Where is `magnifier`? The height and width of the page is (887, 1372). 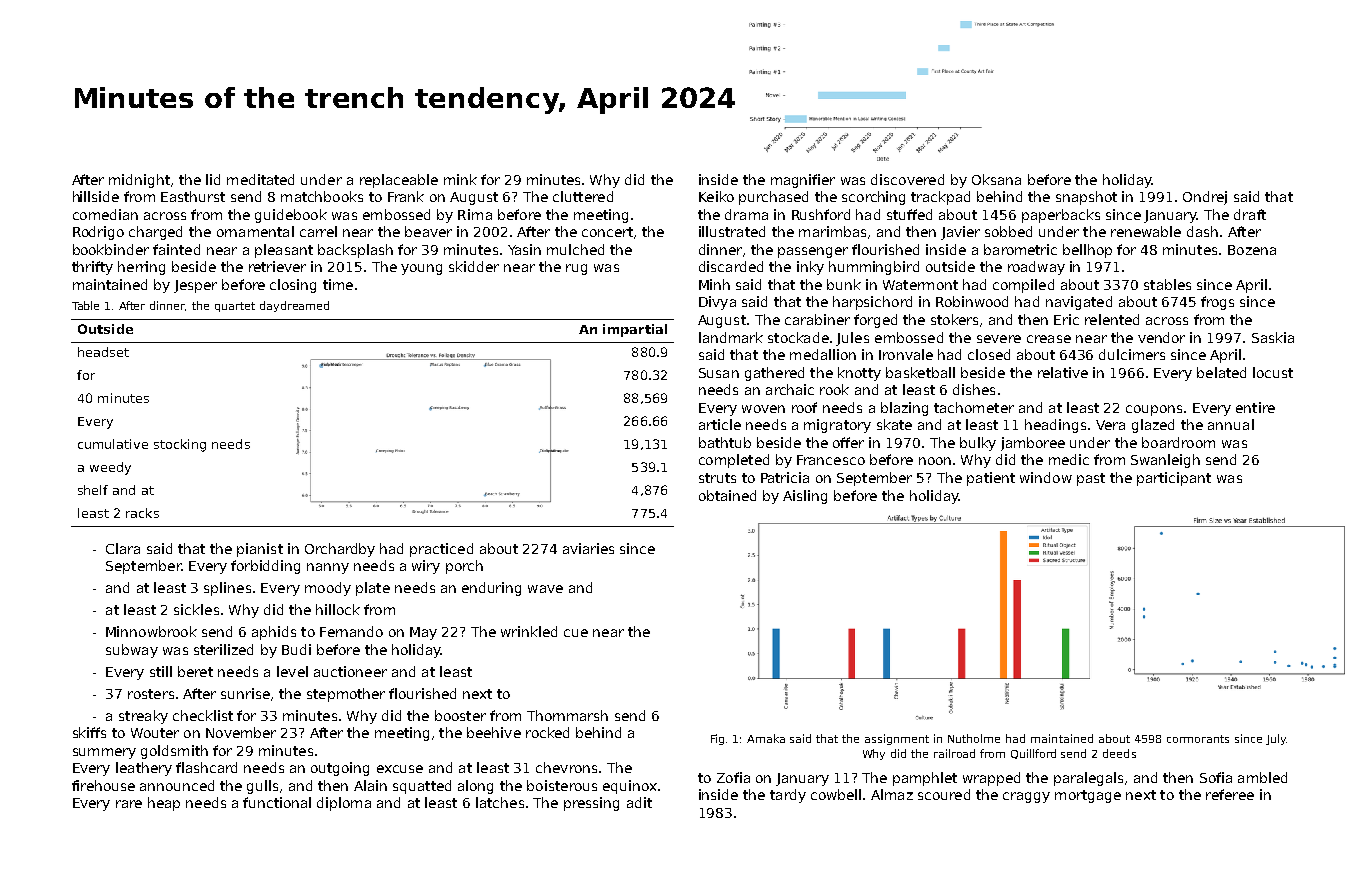 magnifier is located at coordinates (803, 181).
